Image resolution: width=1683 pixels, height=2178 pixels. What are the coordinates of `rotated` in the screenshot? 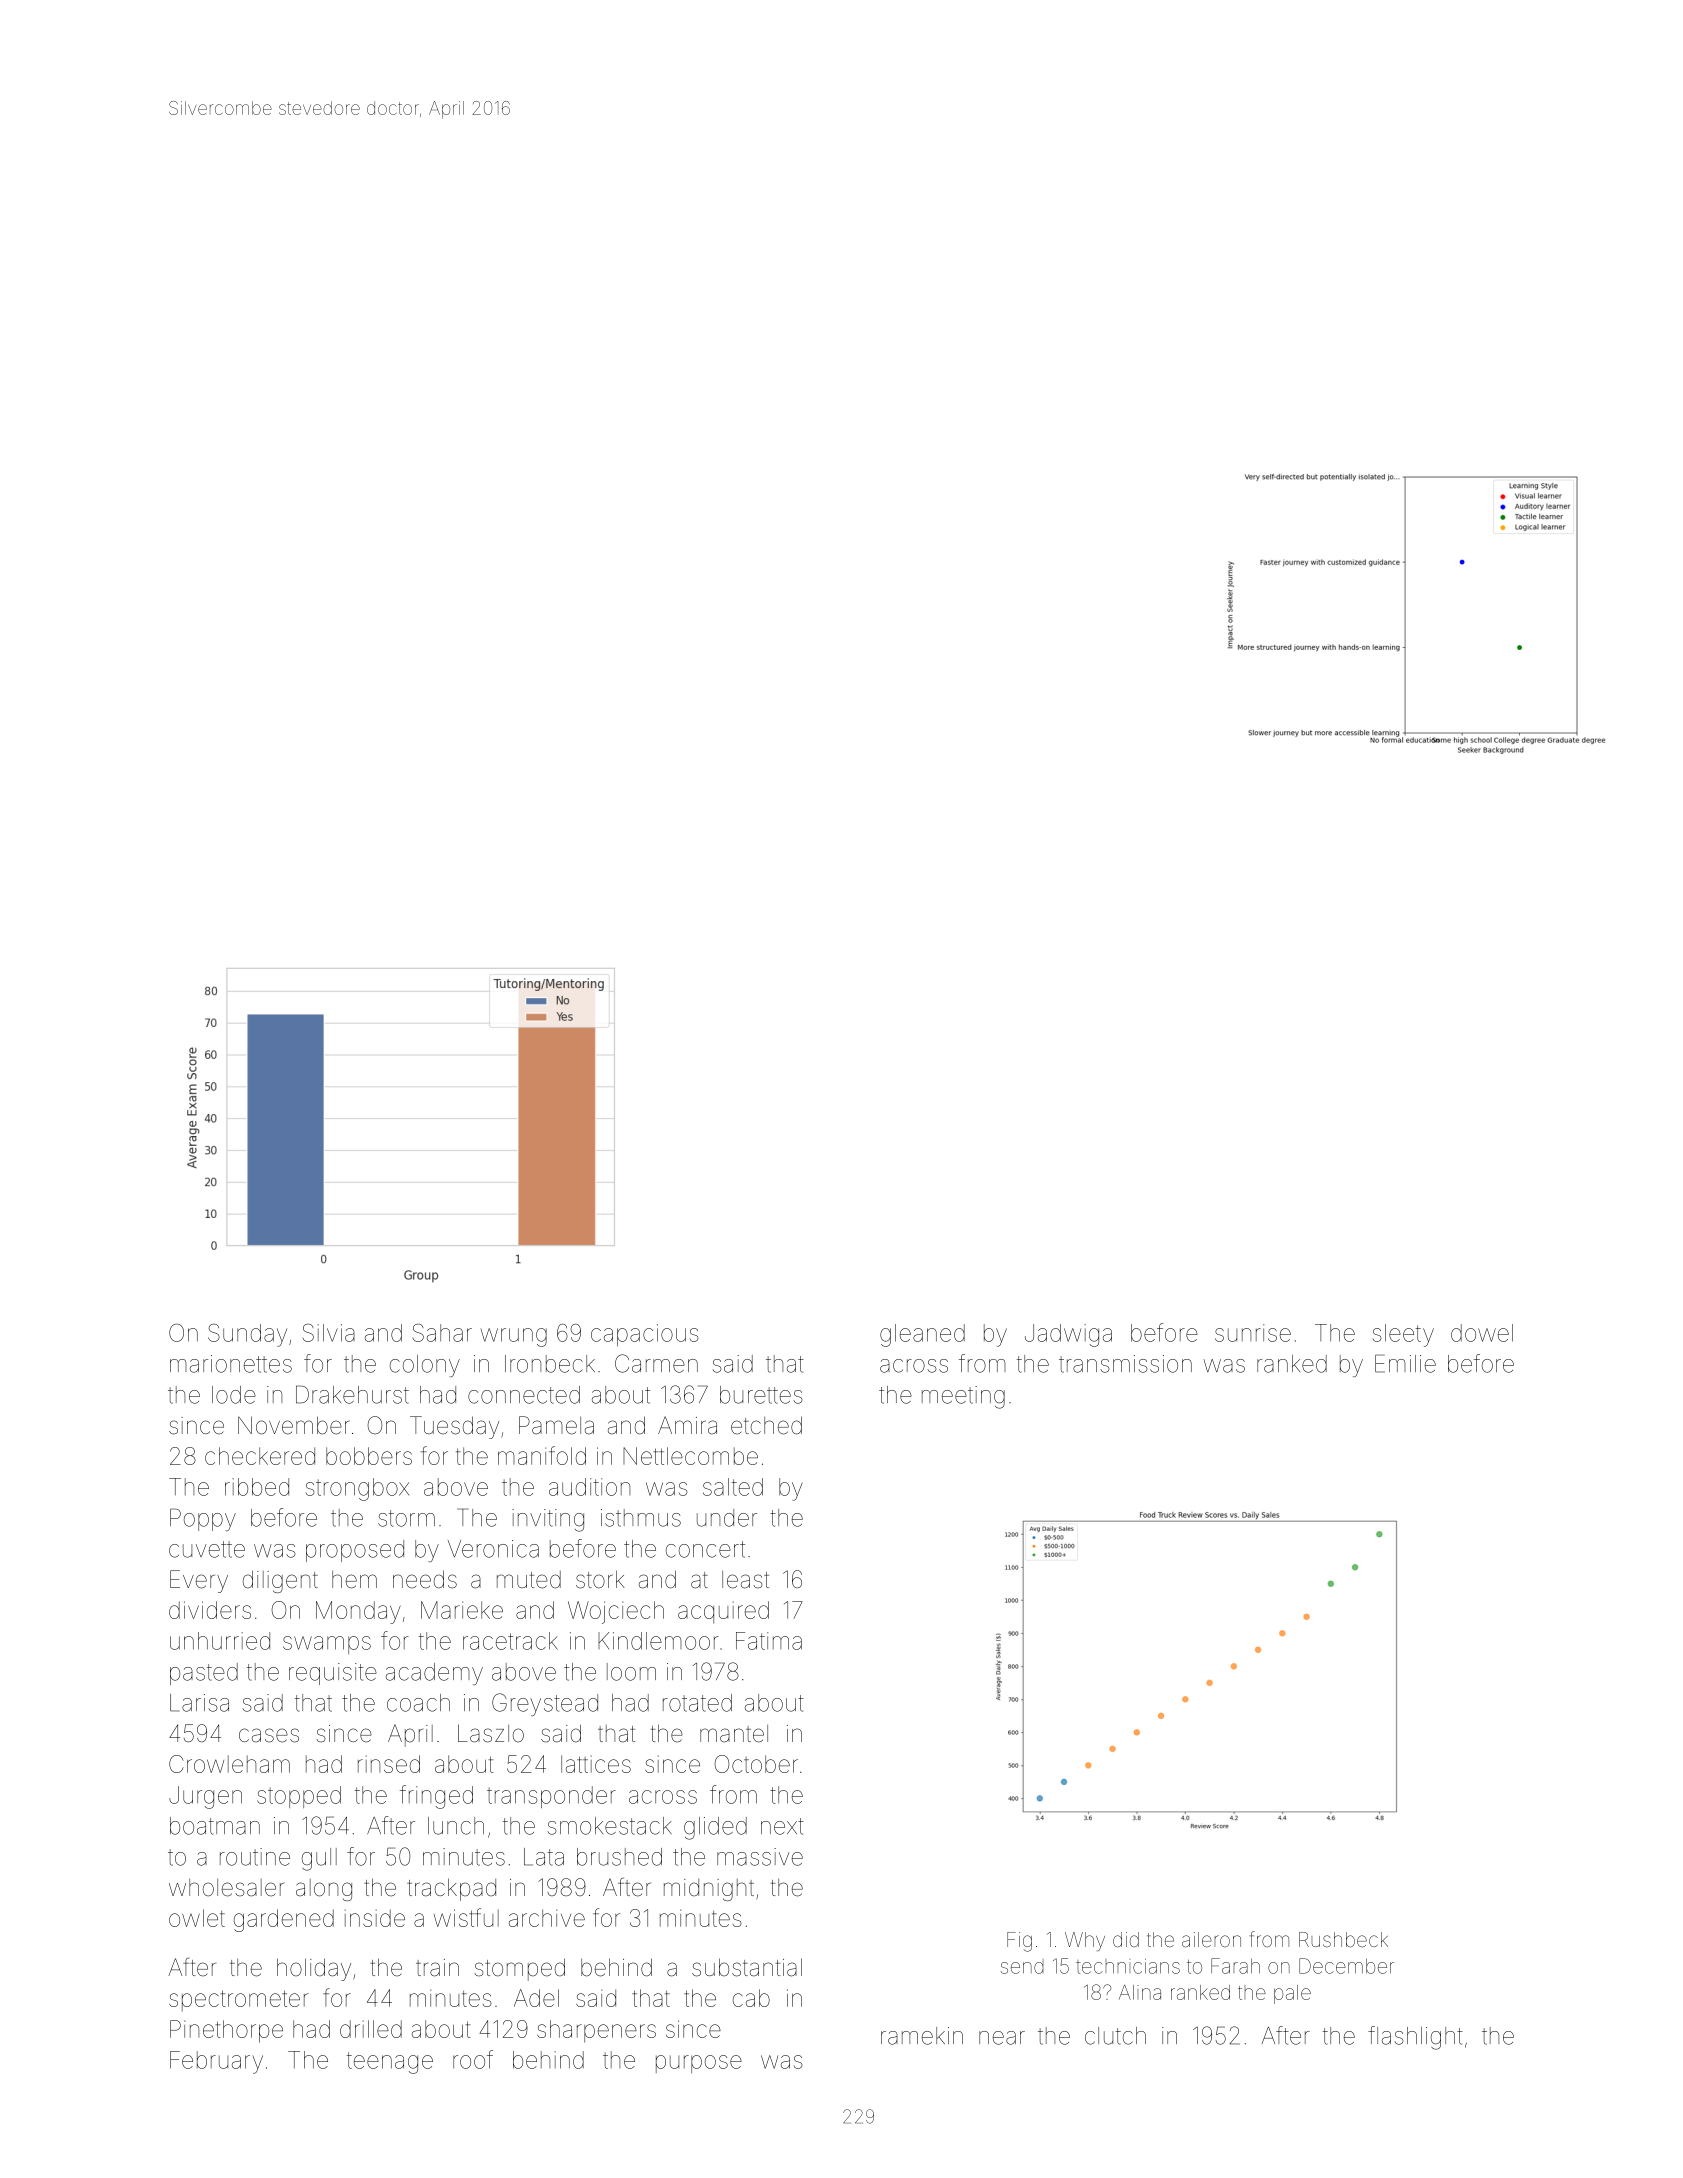 It's located at (697, 1703).
